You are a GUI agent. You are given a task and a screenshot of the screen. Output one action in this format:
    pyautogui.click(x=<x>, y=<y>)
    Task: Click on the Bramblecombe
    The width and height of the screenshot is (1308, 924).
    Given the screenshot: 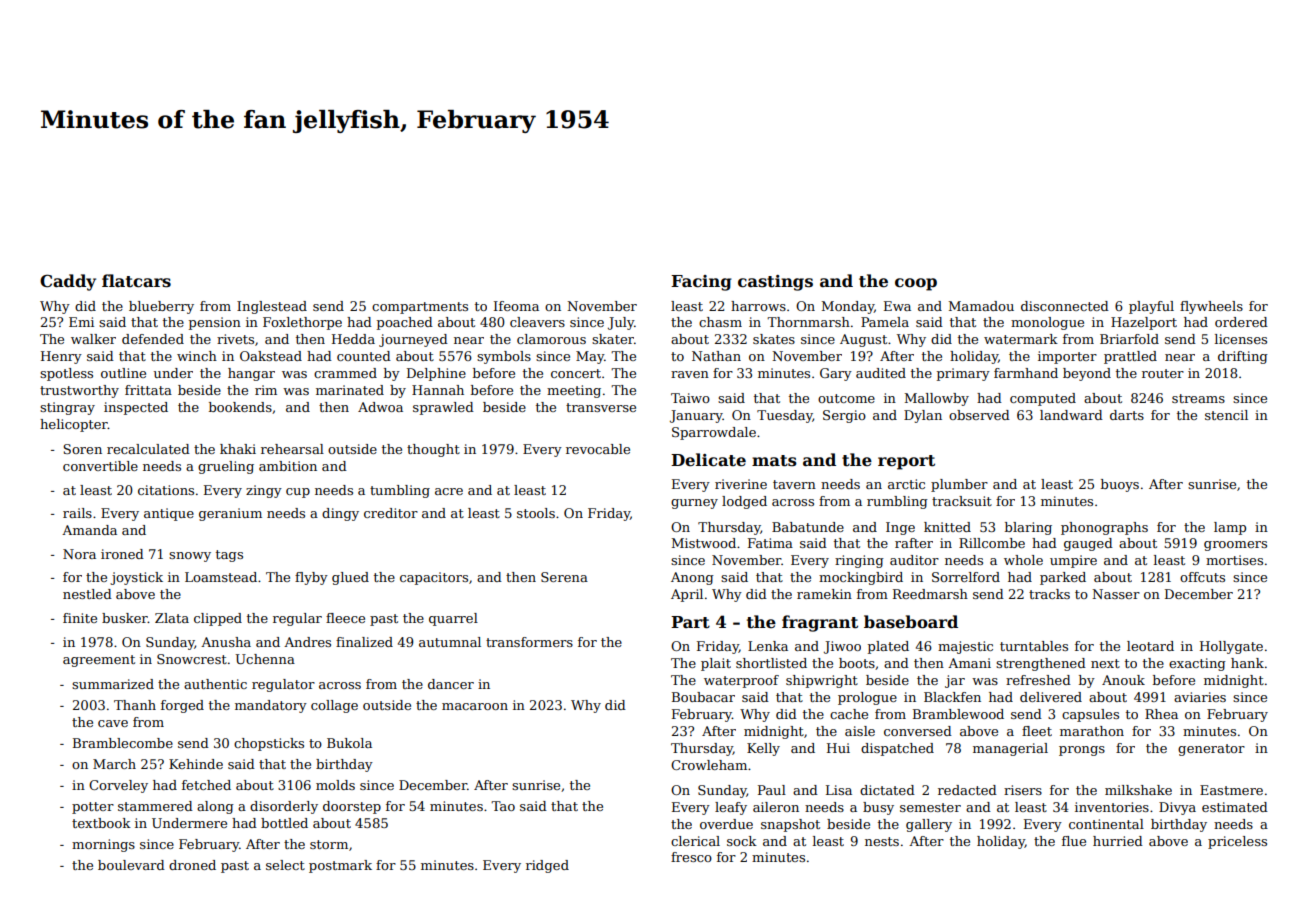 What is the action you would take?
    pyautogui.click(x=123, y=743)
